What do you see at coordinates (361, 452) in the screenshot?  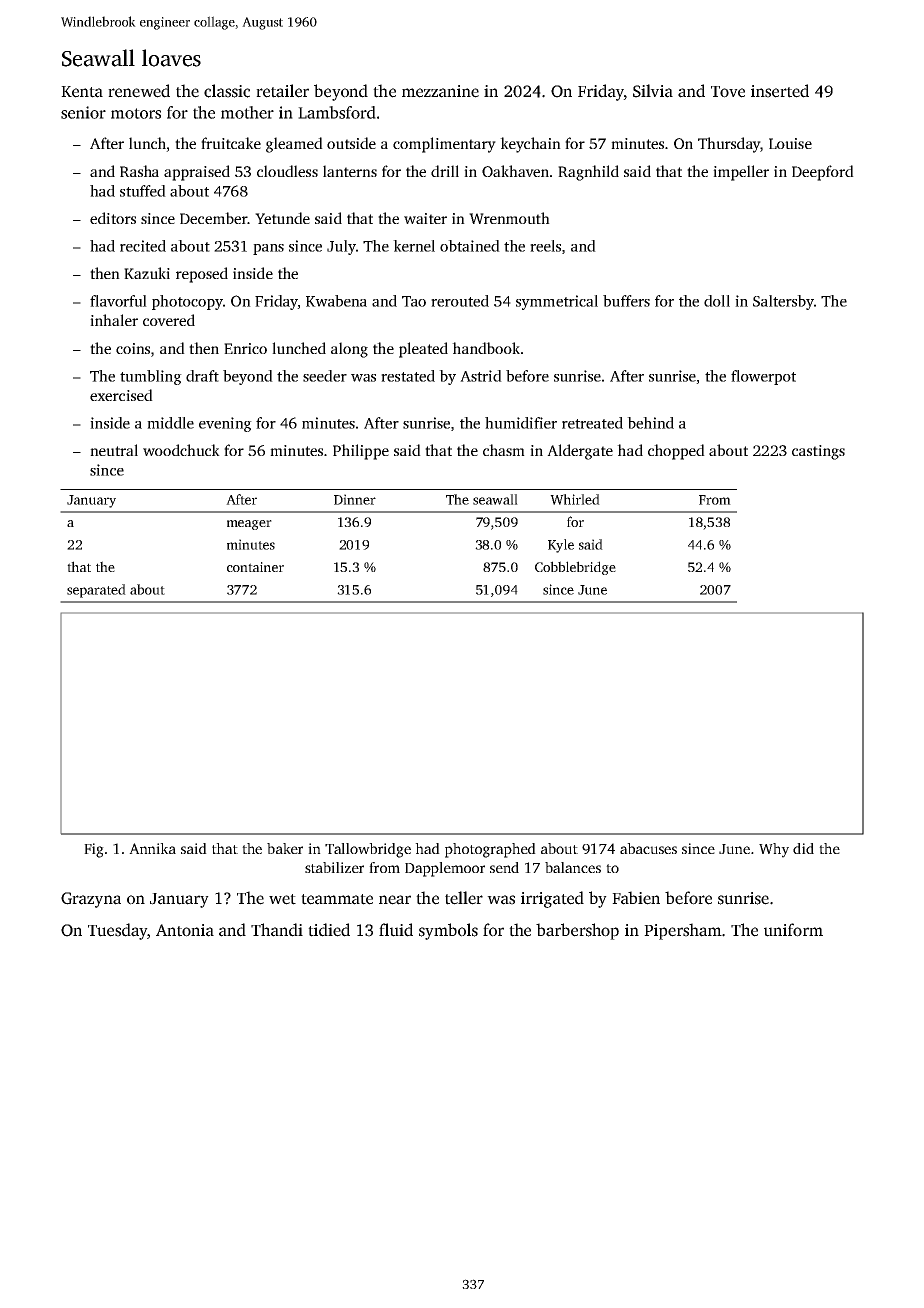 I see `Philippe` at bounding box center [361, 452].
